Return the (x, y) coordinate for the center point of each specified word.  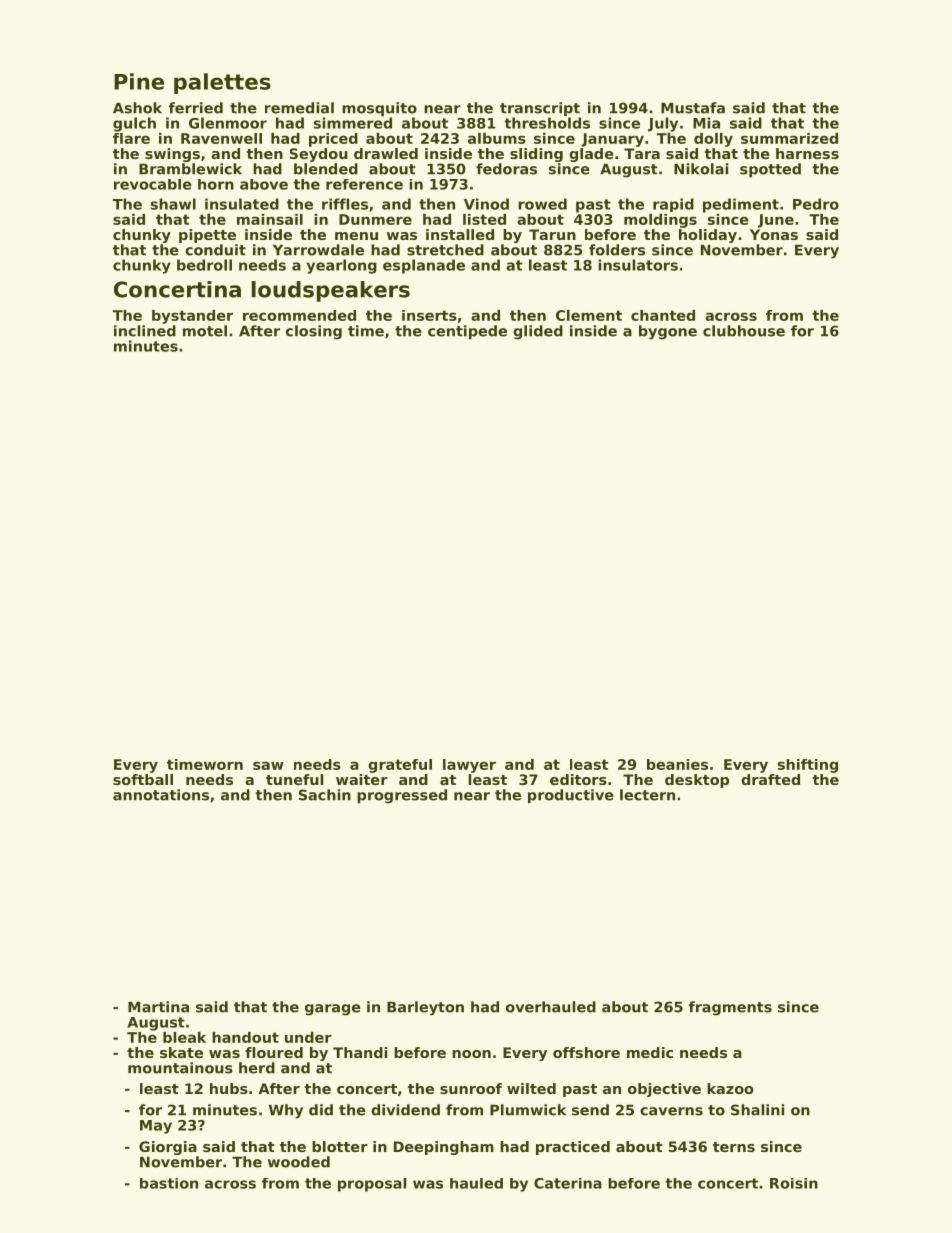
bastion (169, 1183)
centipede (467, 332)
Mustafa (693, 108)
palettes (222, 83)
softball (143, 779)
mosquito (379, 109)
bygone (668, 332)
